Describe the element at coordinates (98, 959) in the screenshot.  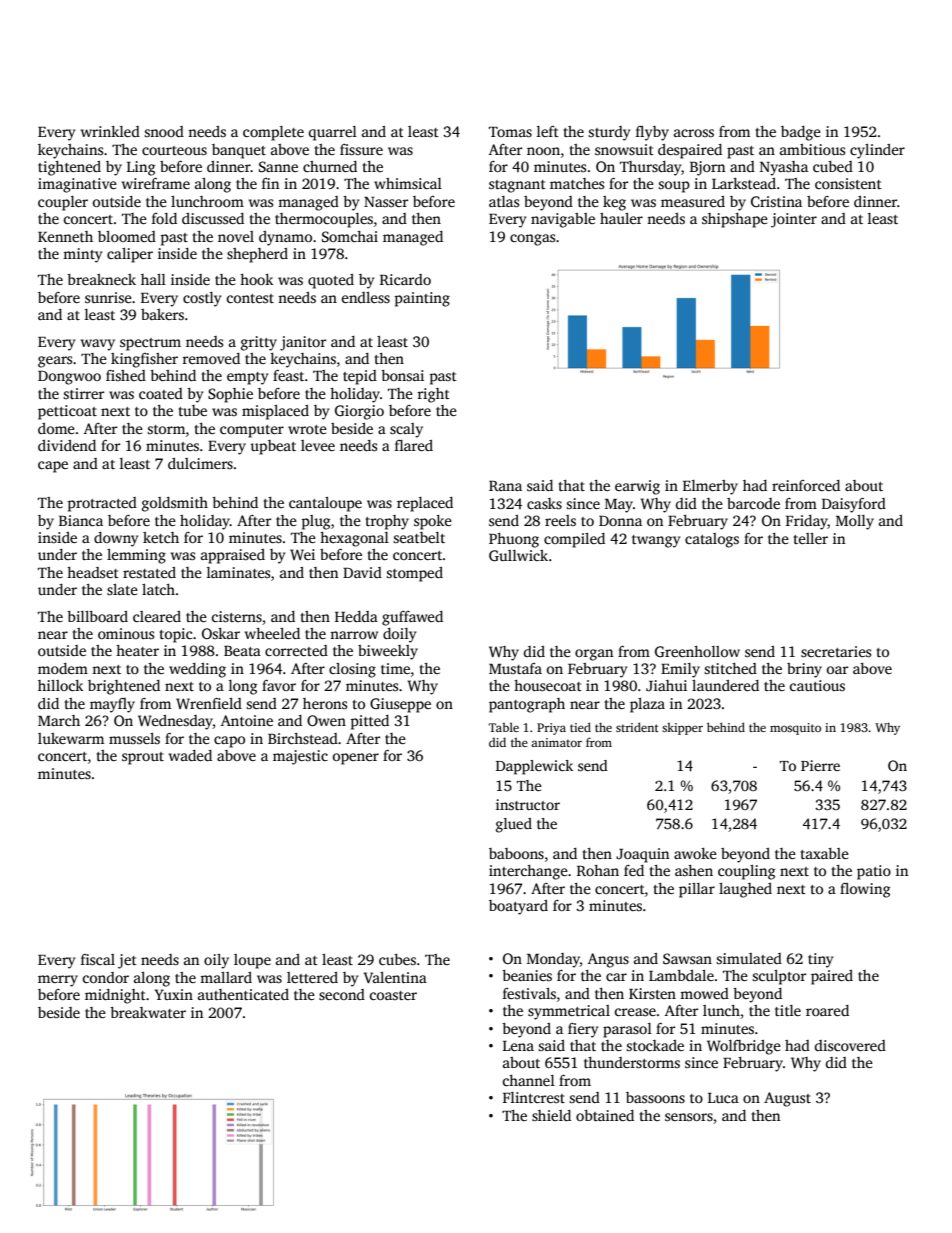
I see `fiscal` at that location.
